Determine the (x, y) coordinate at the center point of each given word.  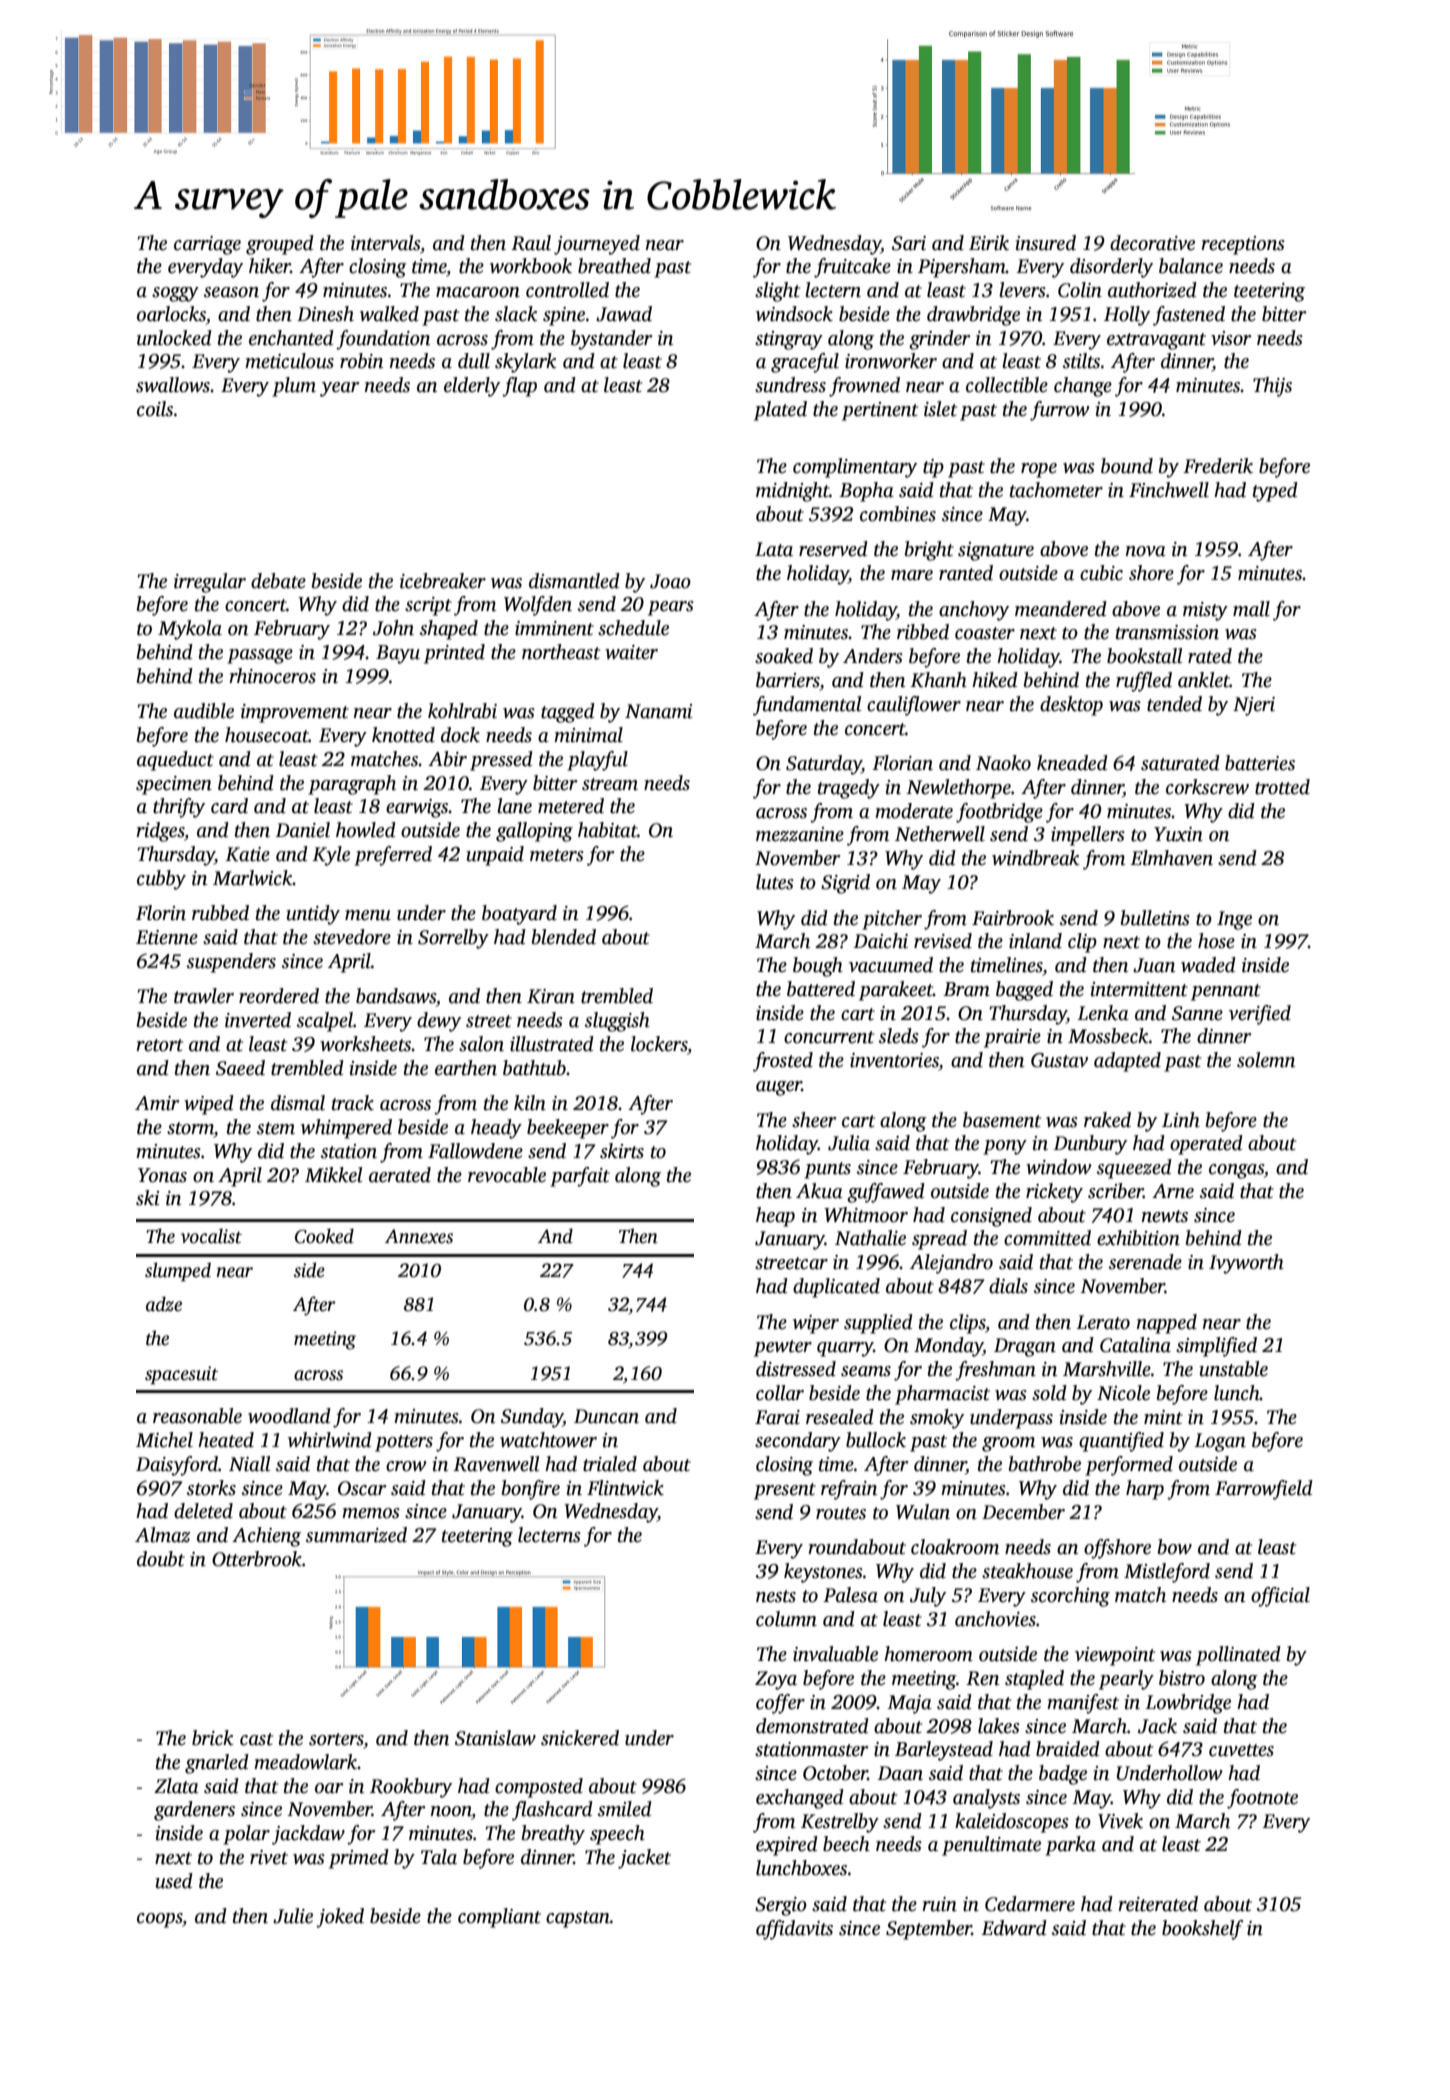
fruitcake (852, 268)
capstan (578, 1919)
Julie (293, 1916)
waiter (631, 652)
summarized (356, 1535)
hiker (270, 266)
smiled (625, 1809)
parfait (580, 1177)
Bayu (398, 654)
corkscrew (1207, 787)
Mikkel (333, 1175)
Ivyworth (1246, 1264)
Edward (1014, 1928)
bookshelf (1202, 1930)
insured (1046, 243)
